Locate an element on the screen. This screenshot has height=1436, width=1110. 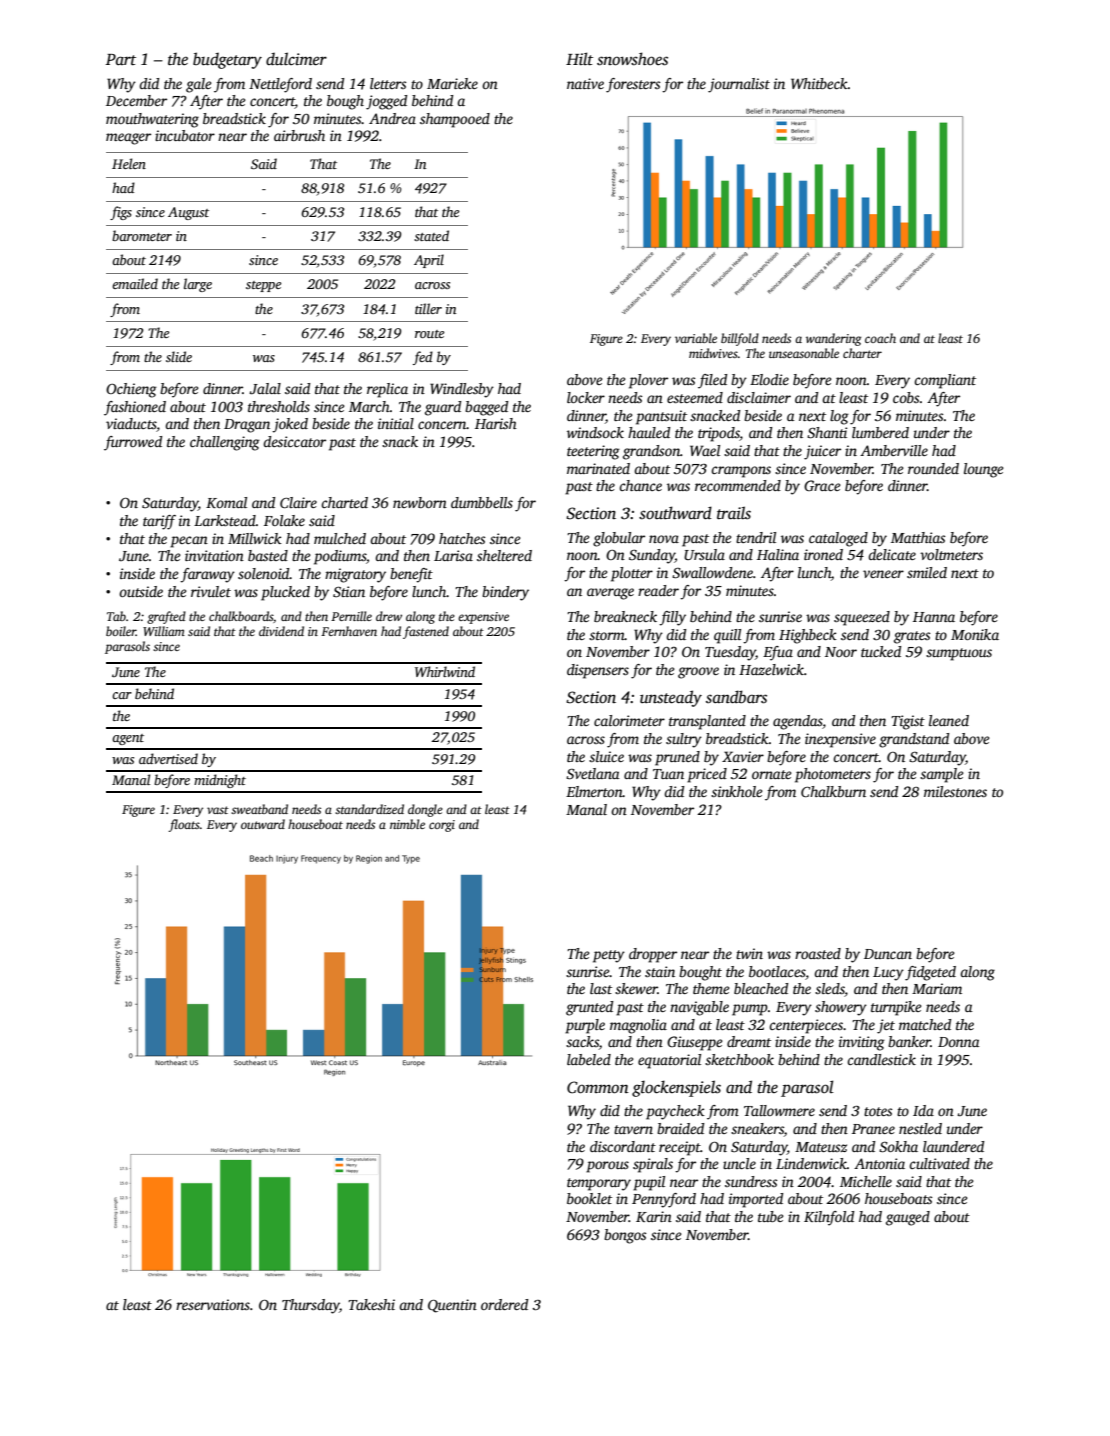
tariff is located at coordinates (159, 522).
